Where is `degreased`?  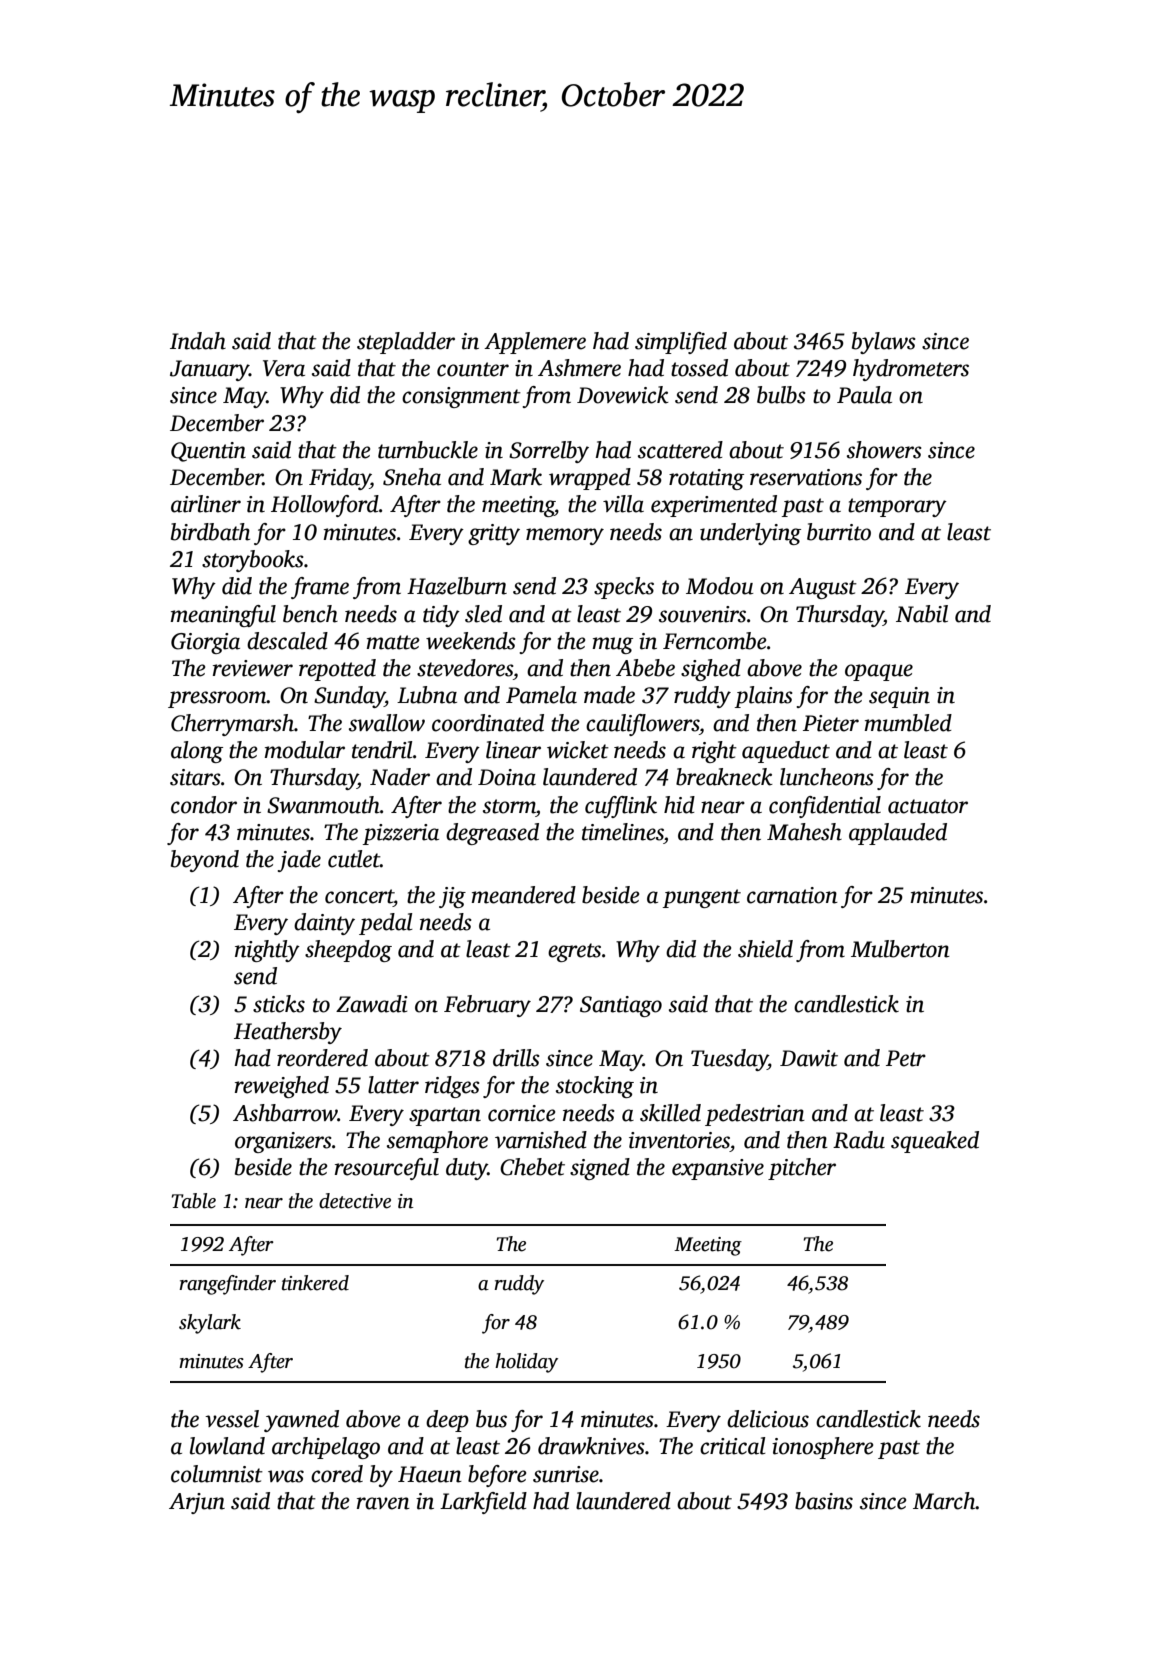
degreased is located at coordinates (492, 834).
